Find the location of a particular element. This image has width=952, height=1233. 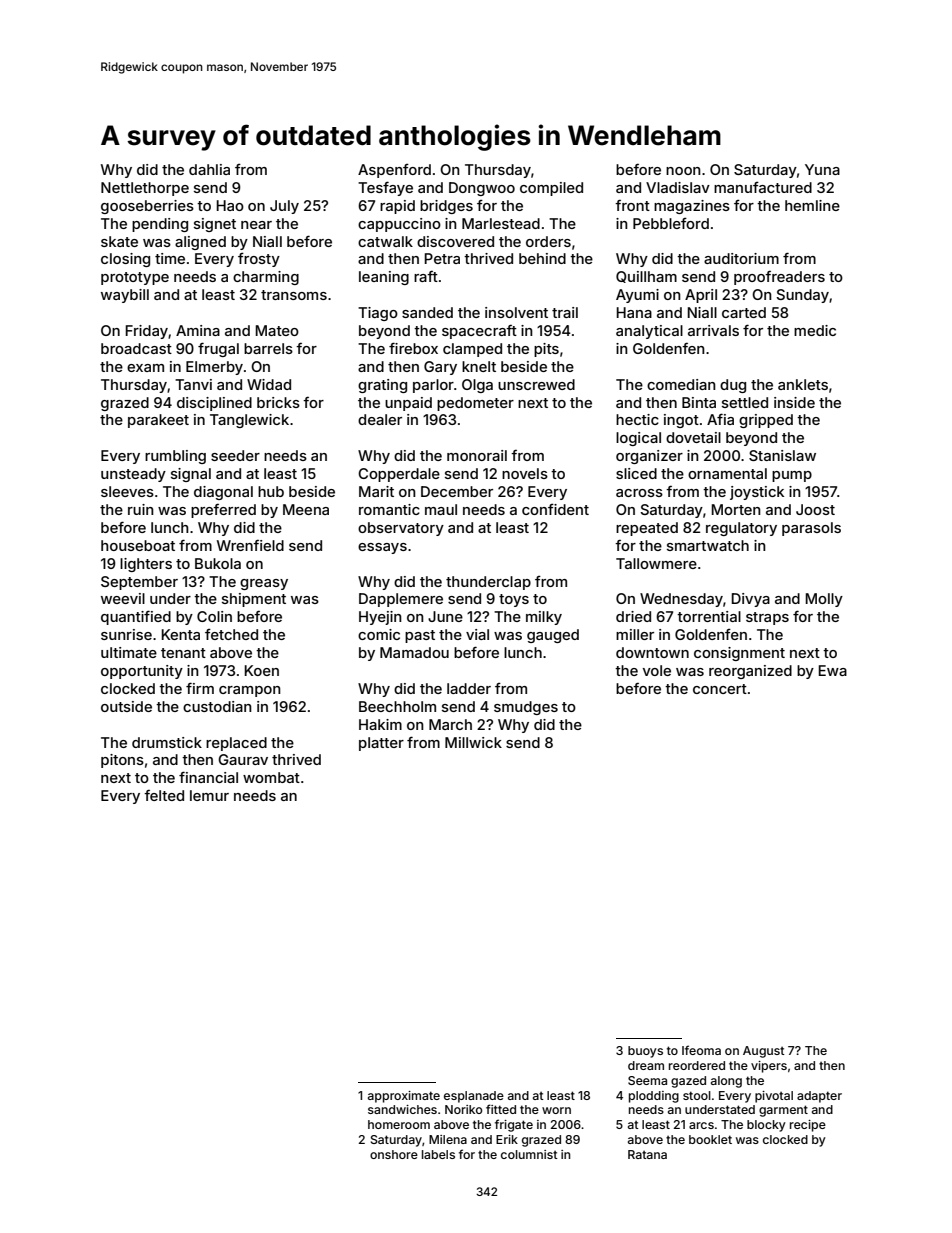

approximate is located at coordinates (404, 1097).
